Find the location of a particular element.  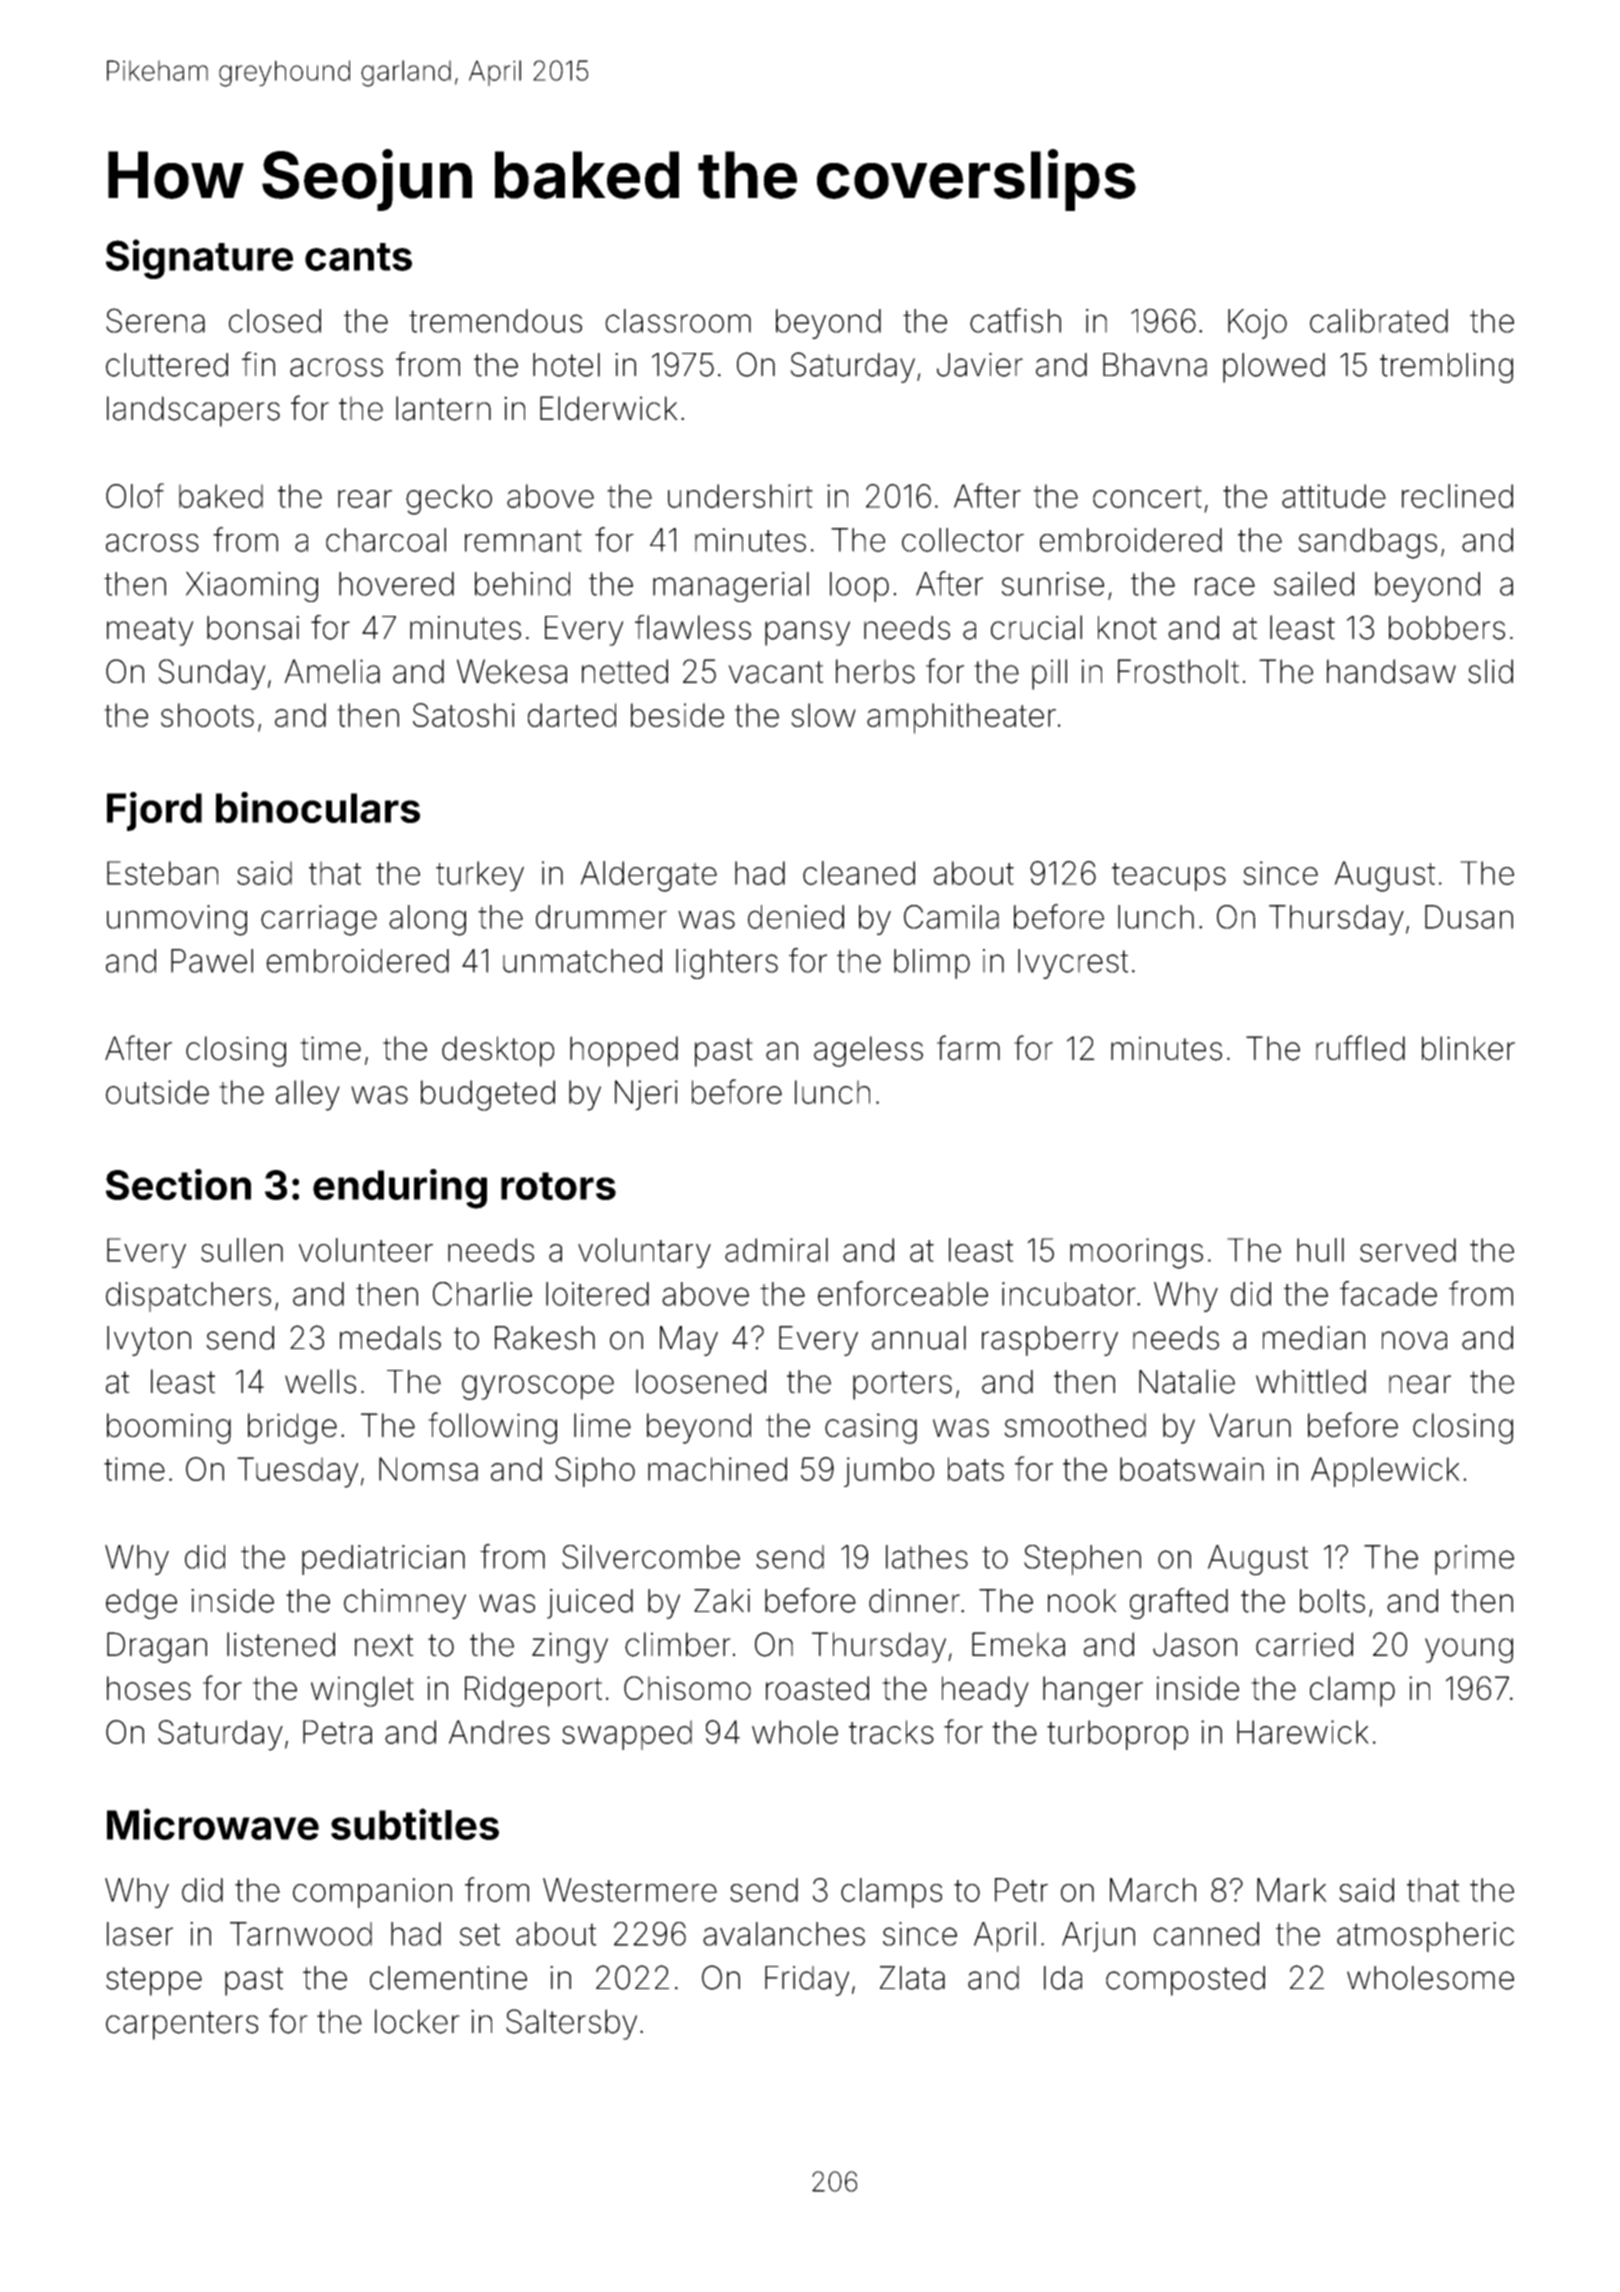

atmospheric is located at coordinates (1425, 1937).
